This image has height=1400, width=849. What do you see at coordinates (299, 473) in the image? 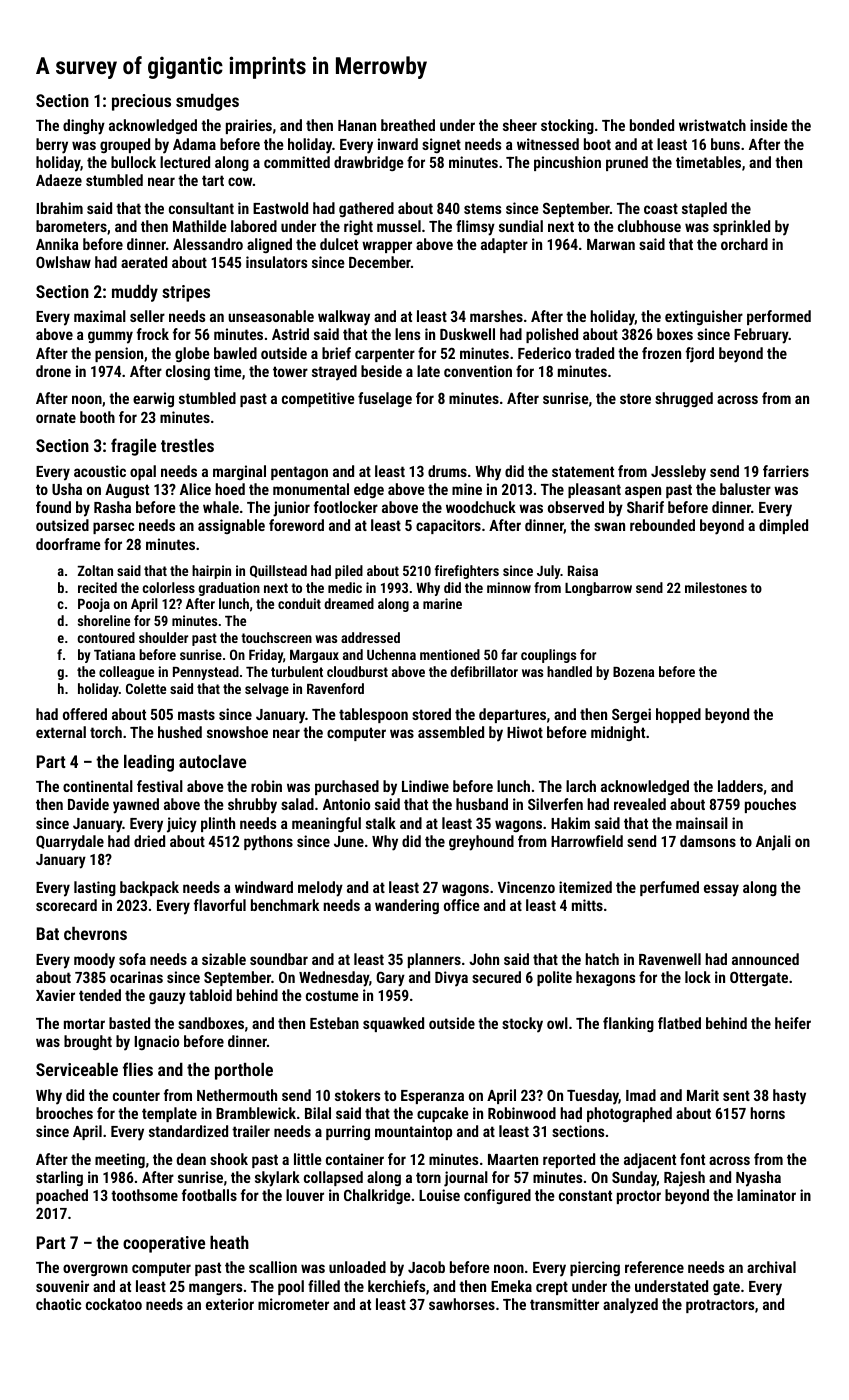
I see `pentagon` at bounding box center [299, 473].
